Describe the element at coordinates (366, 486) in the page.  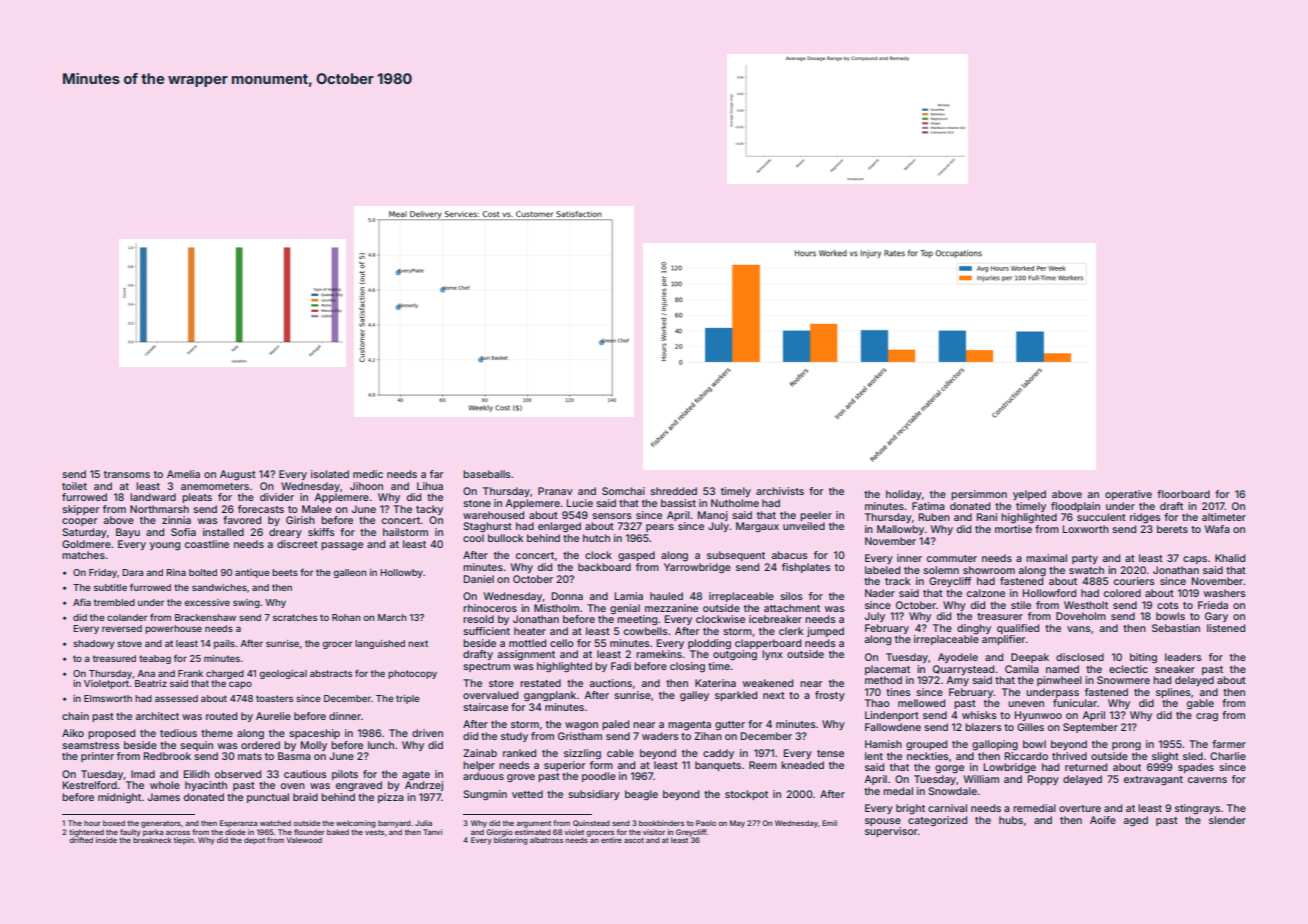
I see `Jihoon` at that location.
